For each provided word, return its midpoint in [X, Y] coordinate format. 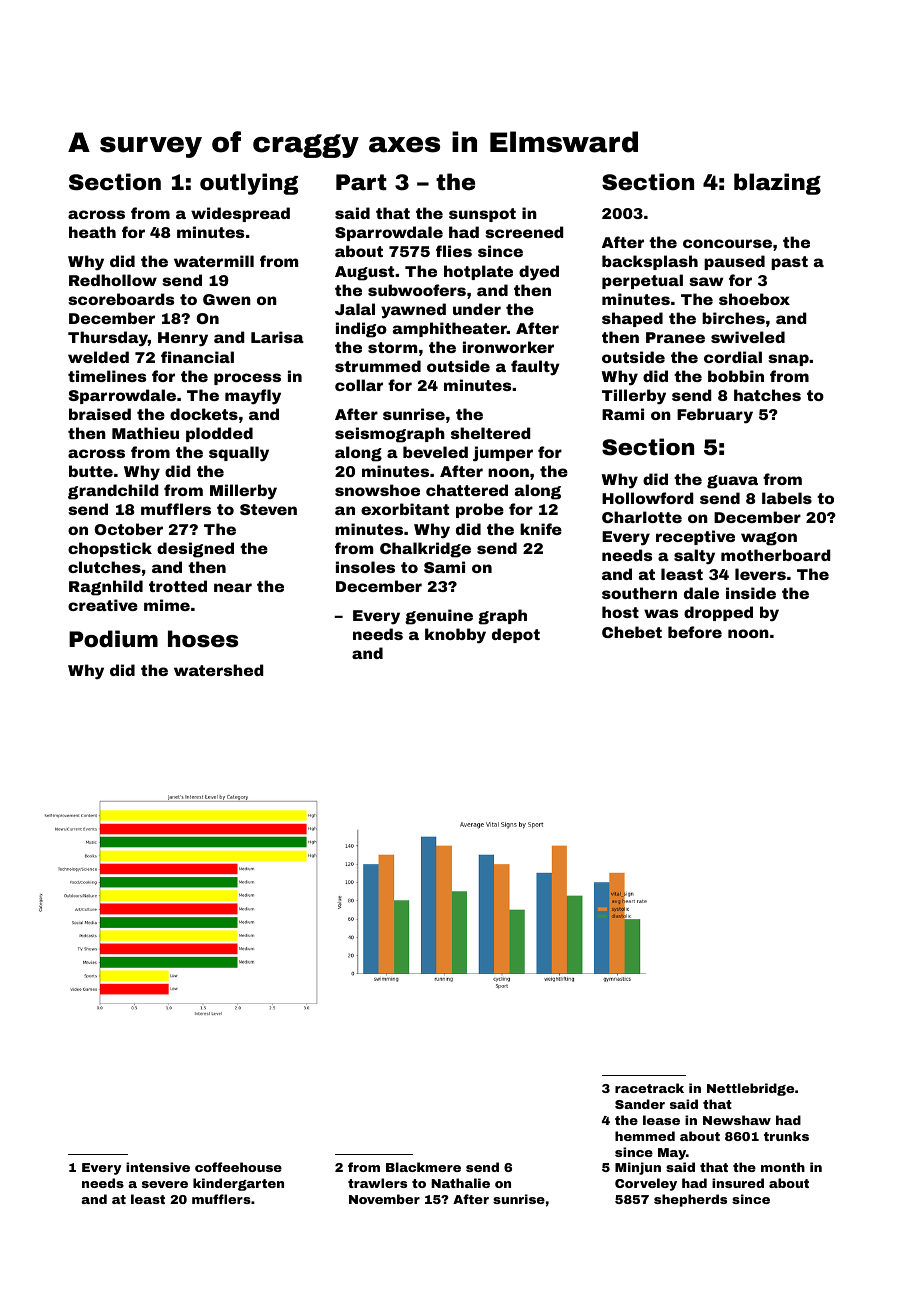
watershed [219, 670]
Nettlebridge [750, 1089]
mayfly [253, 396]
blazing [777, 184]
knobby [455, 636]
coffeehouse [238, 1167]
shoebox [754, 299]
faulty [535, 368]
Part [361, 182]
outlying [249, 184]
